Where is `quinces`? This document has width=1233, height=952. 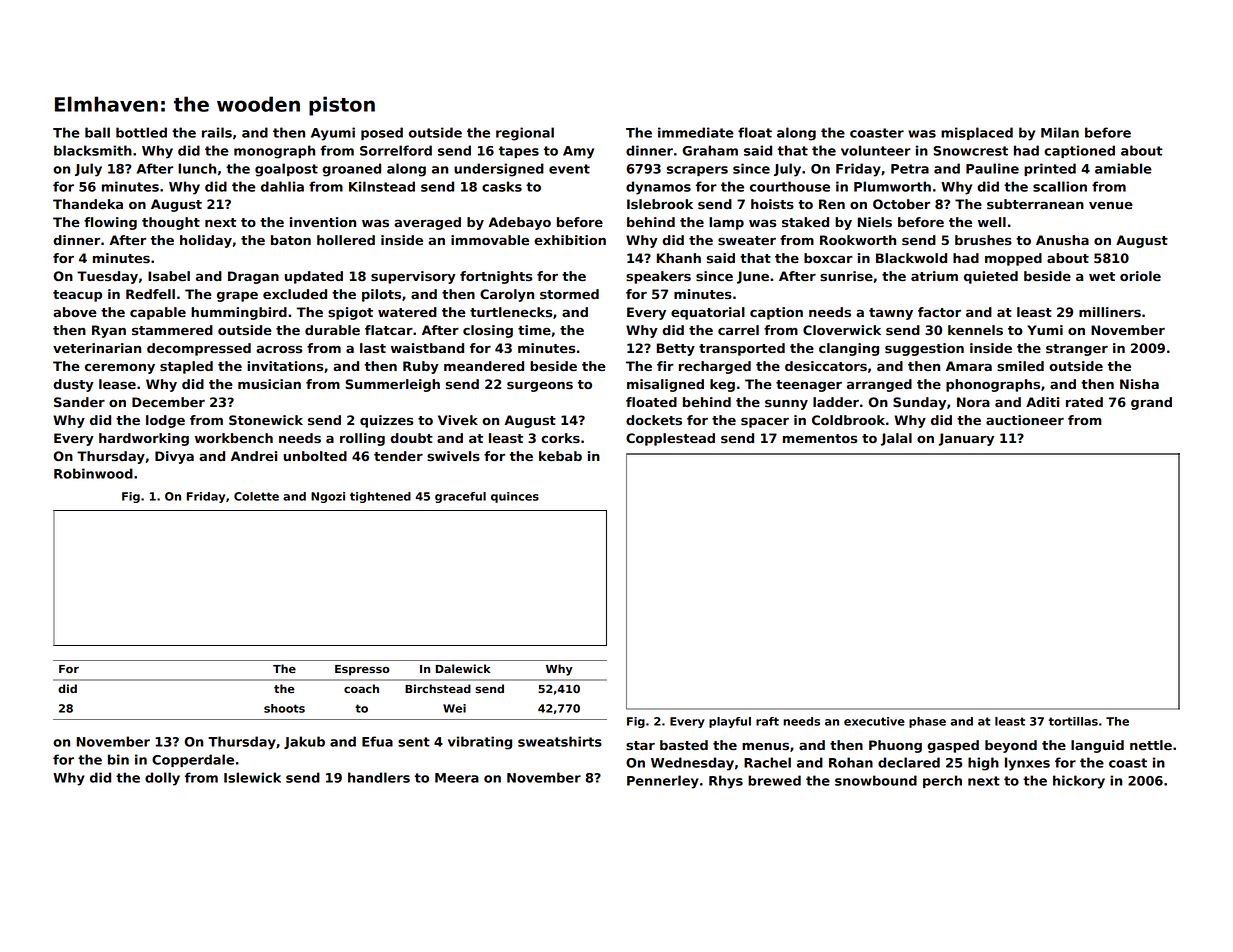
quinces is located at coordinates (515, 497).
